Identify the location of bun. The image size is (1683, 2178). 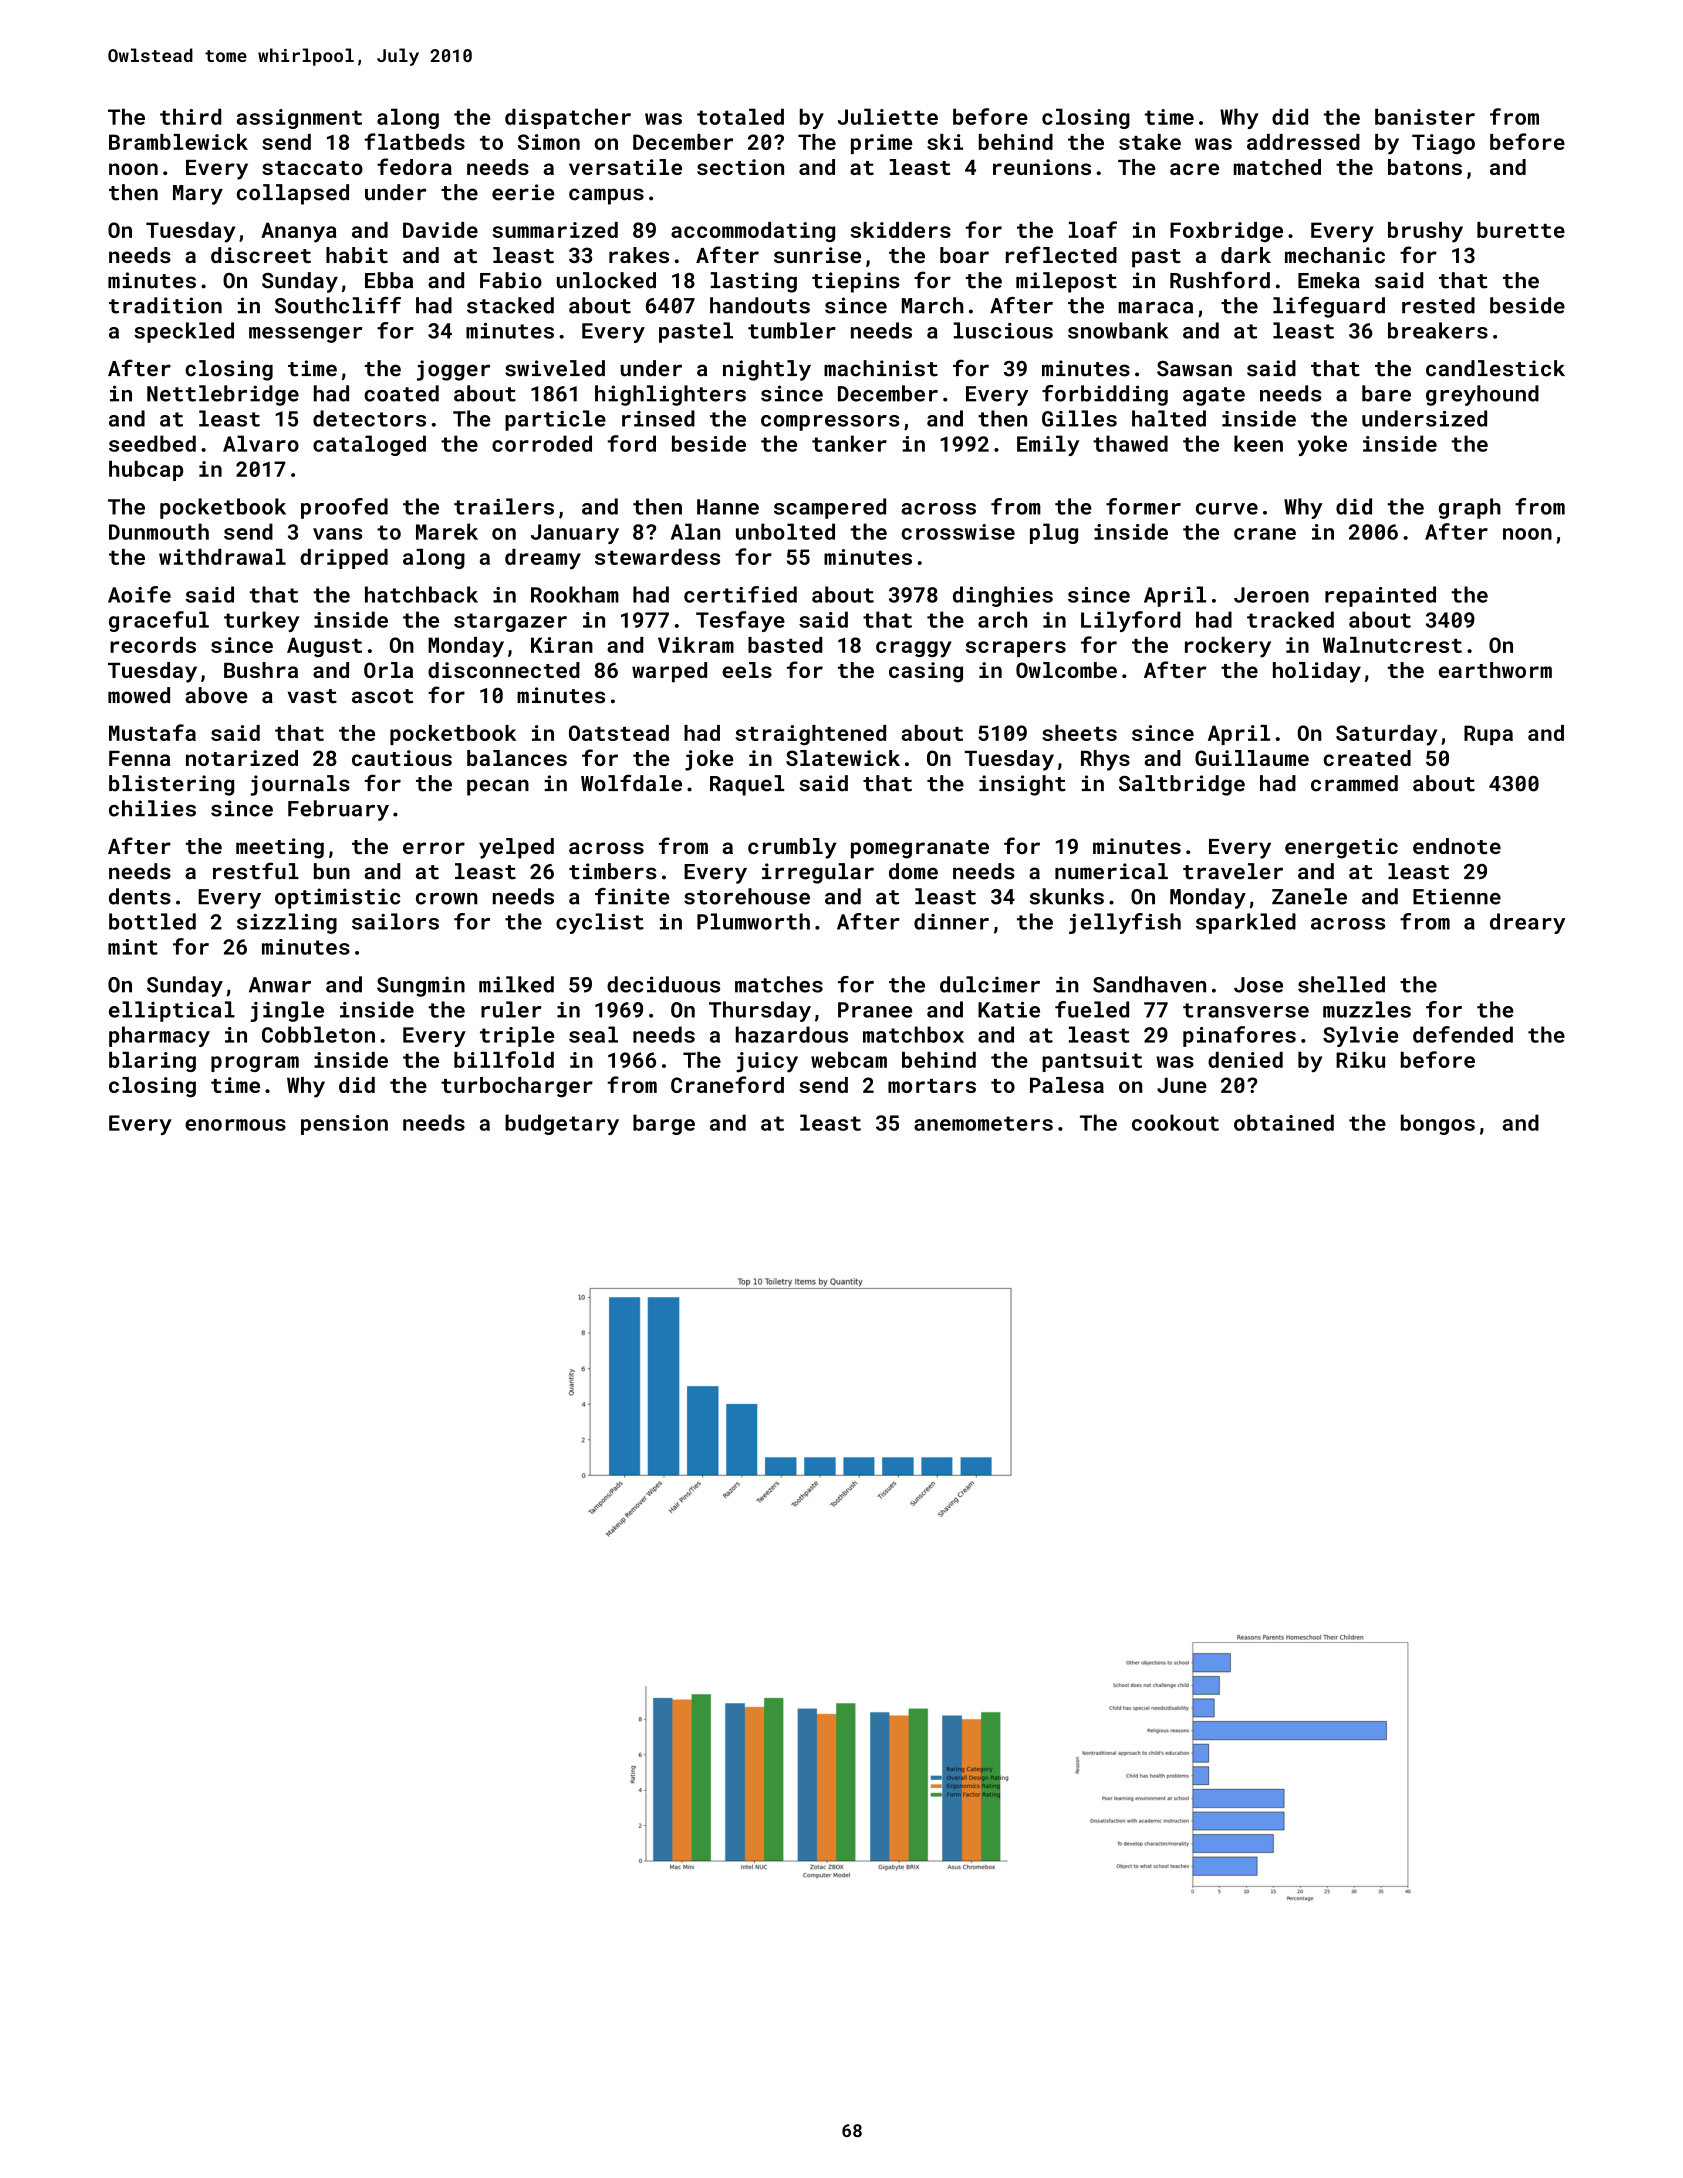
(332, 871).
